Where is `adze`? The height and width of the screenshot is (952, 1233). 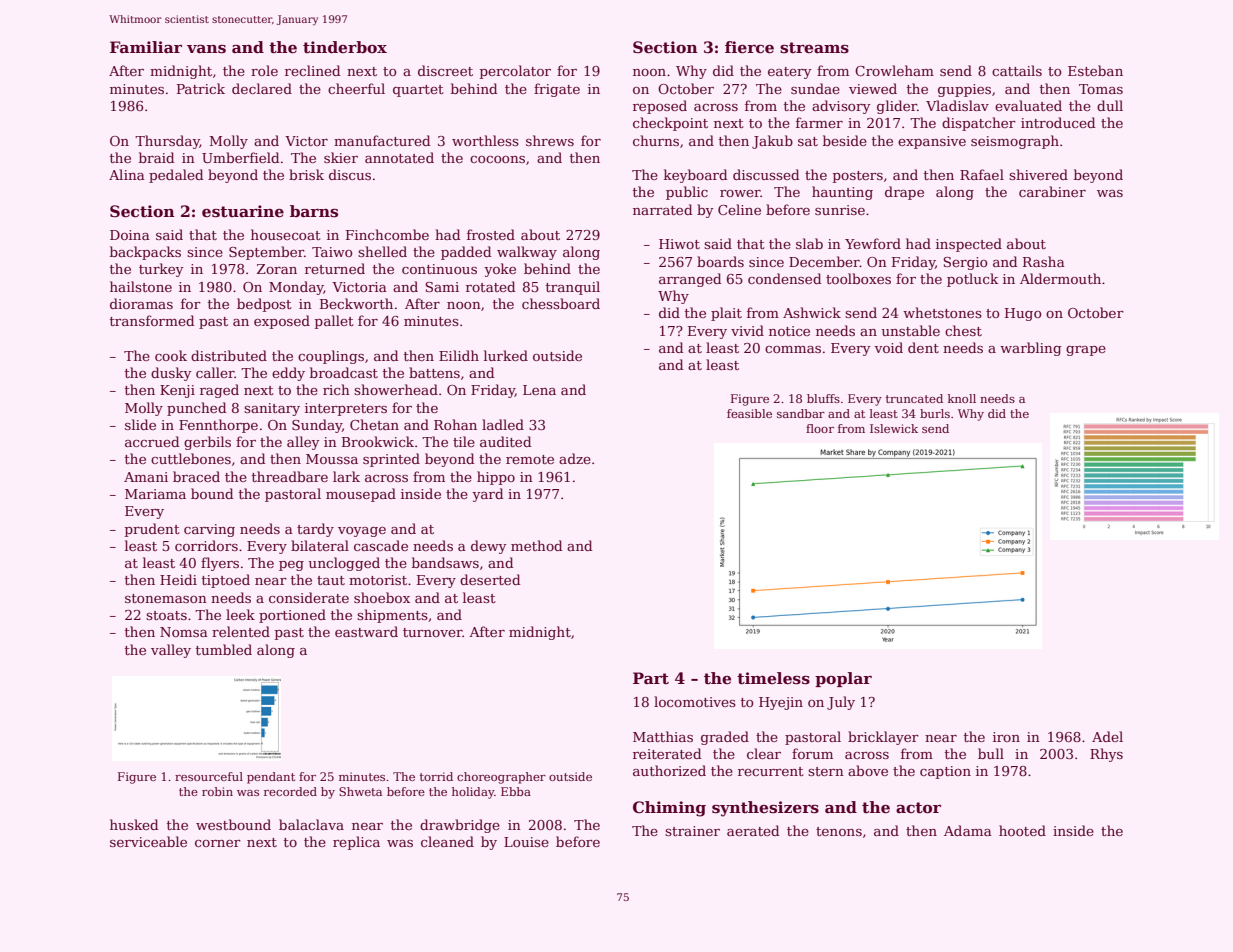 adze is located at coordinates (575, 458).
